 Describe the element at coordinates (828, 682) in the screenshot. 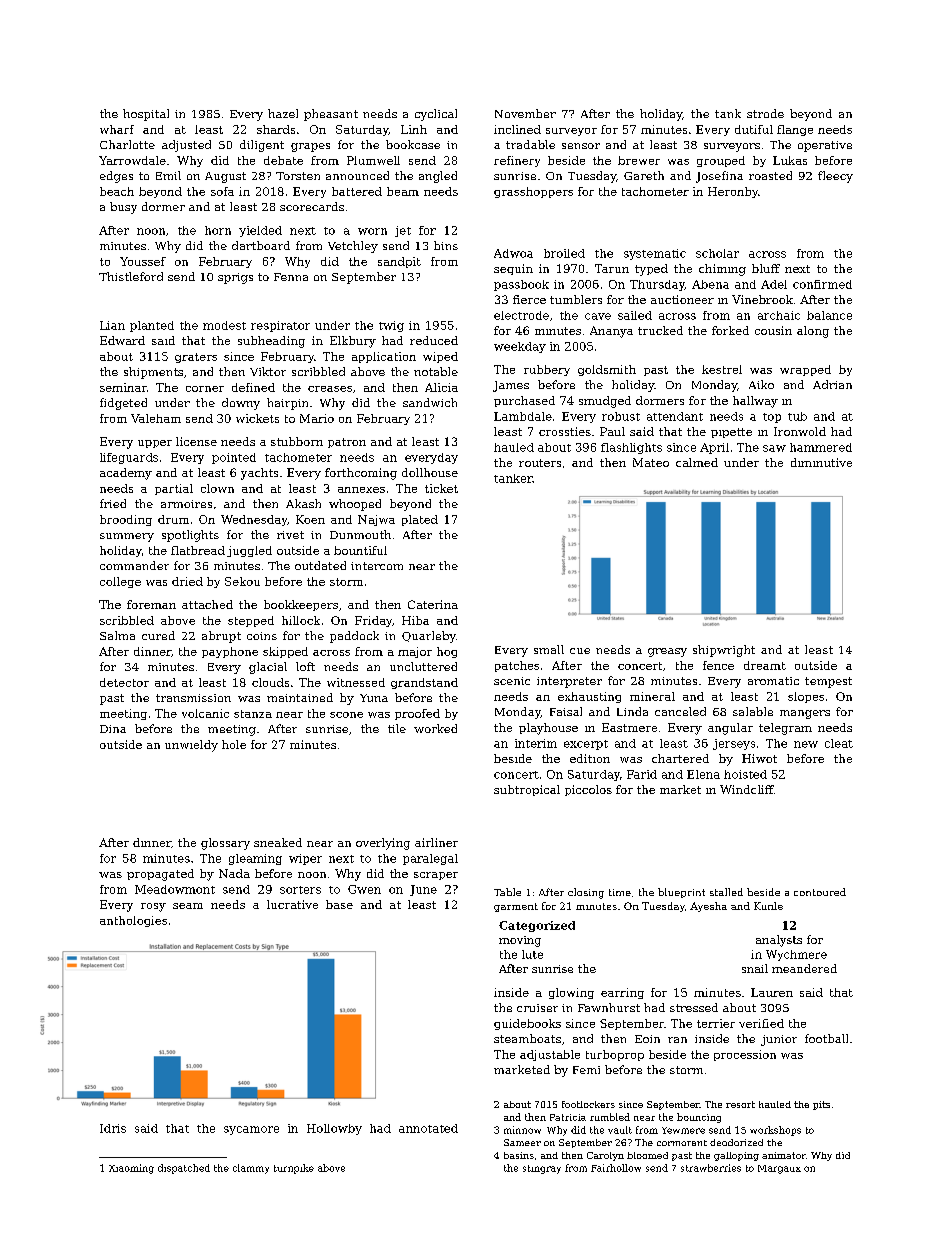

I see `tempest` at that location.
